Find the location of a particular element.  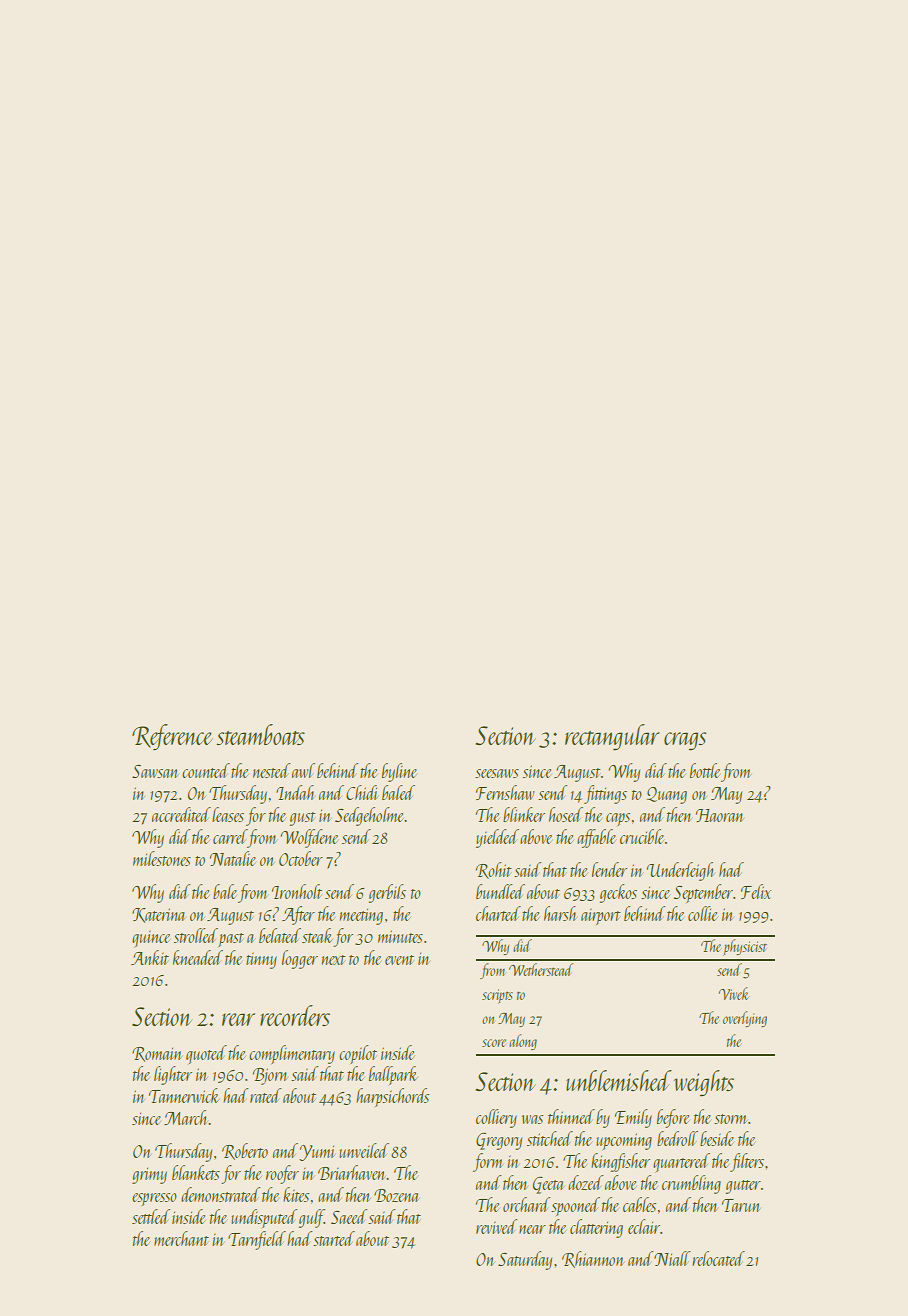

Wolfdene is located at coordinates (309, 838).
